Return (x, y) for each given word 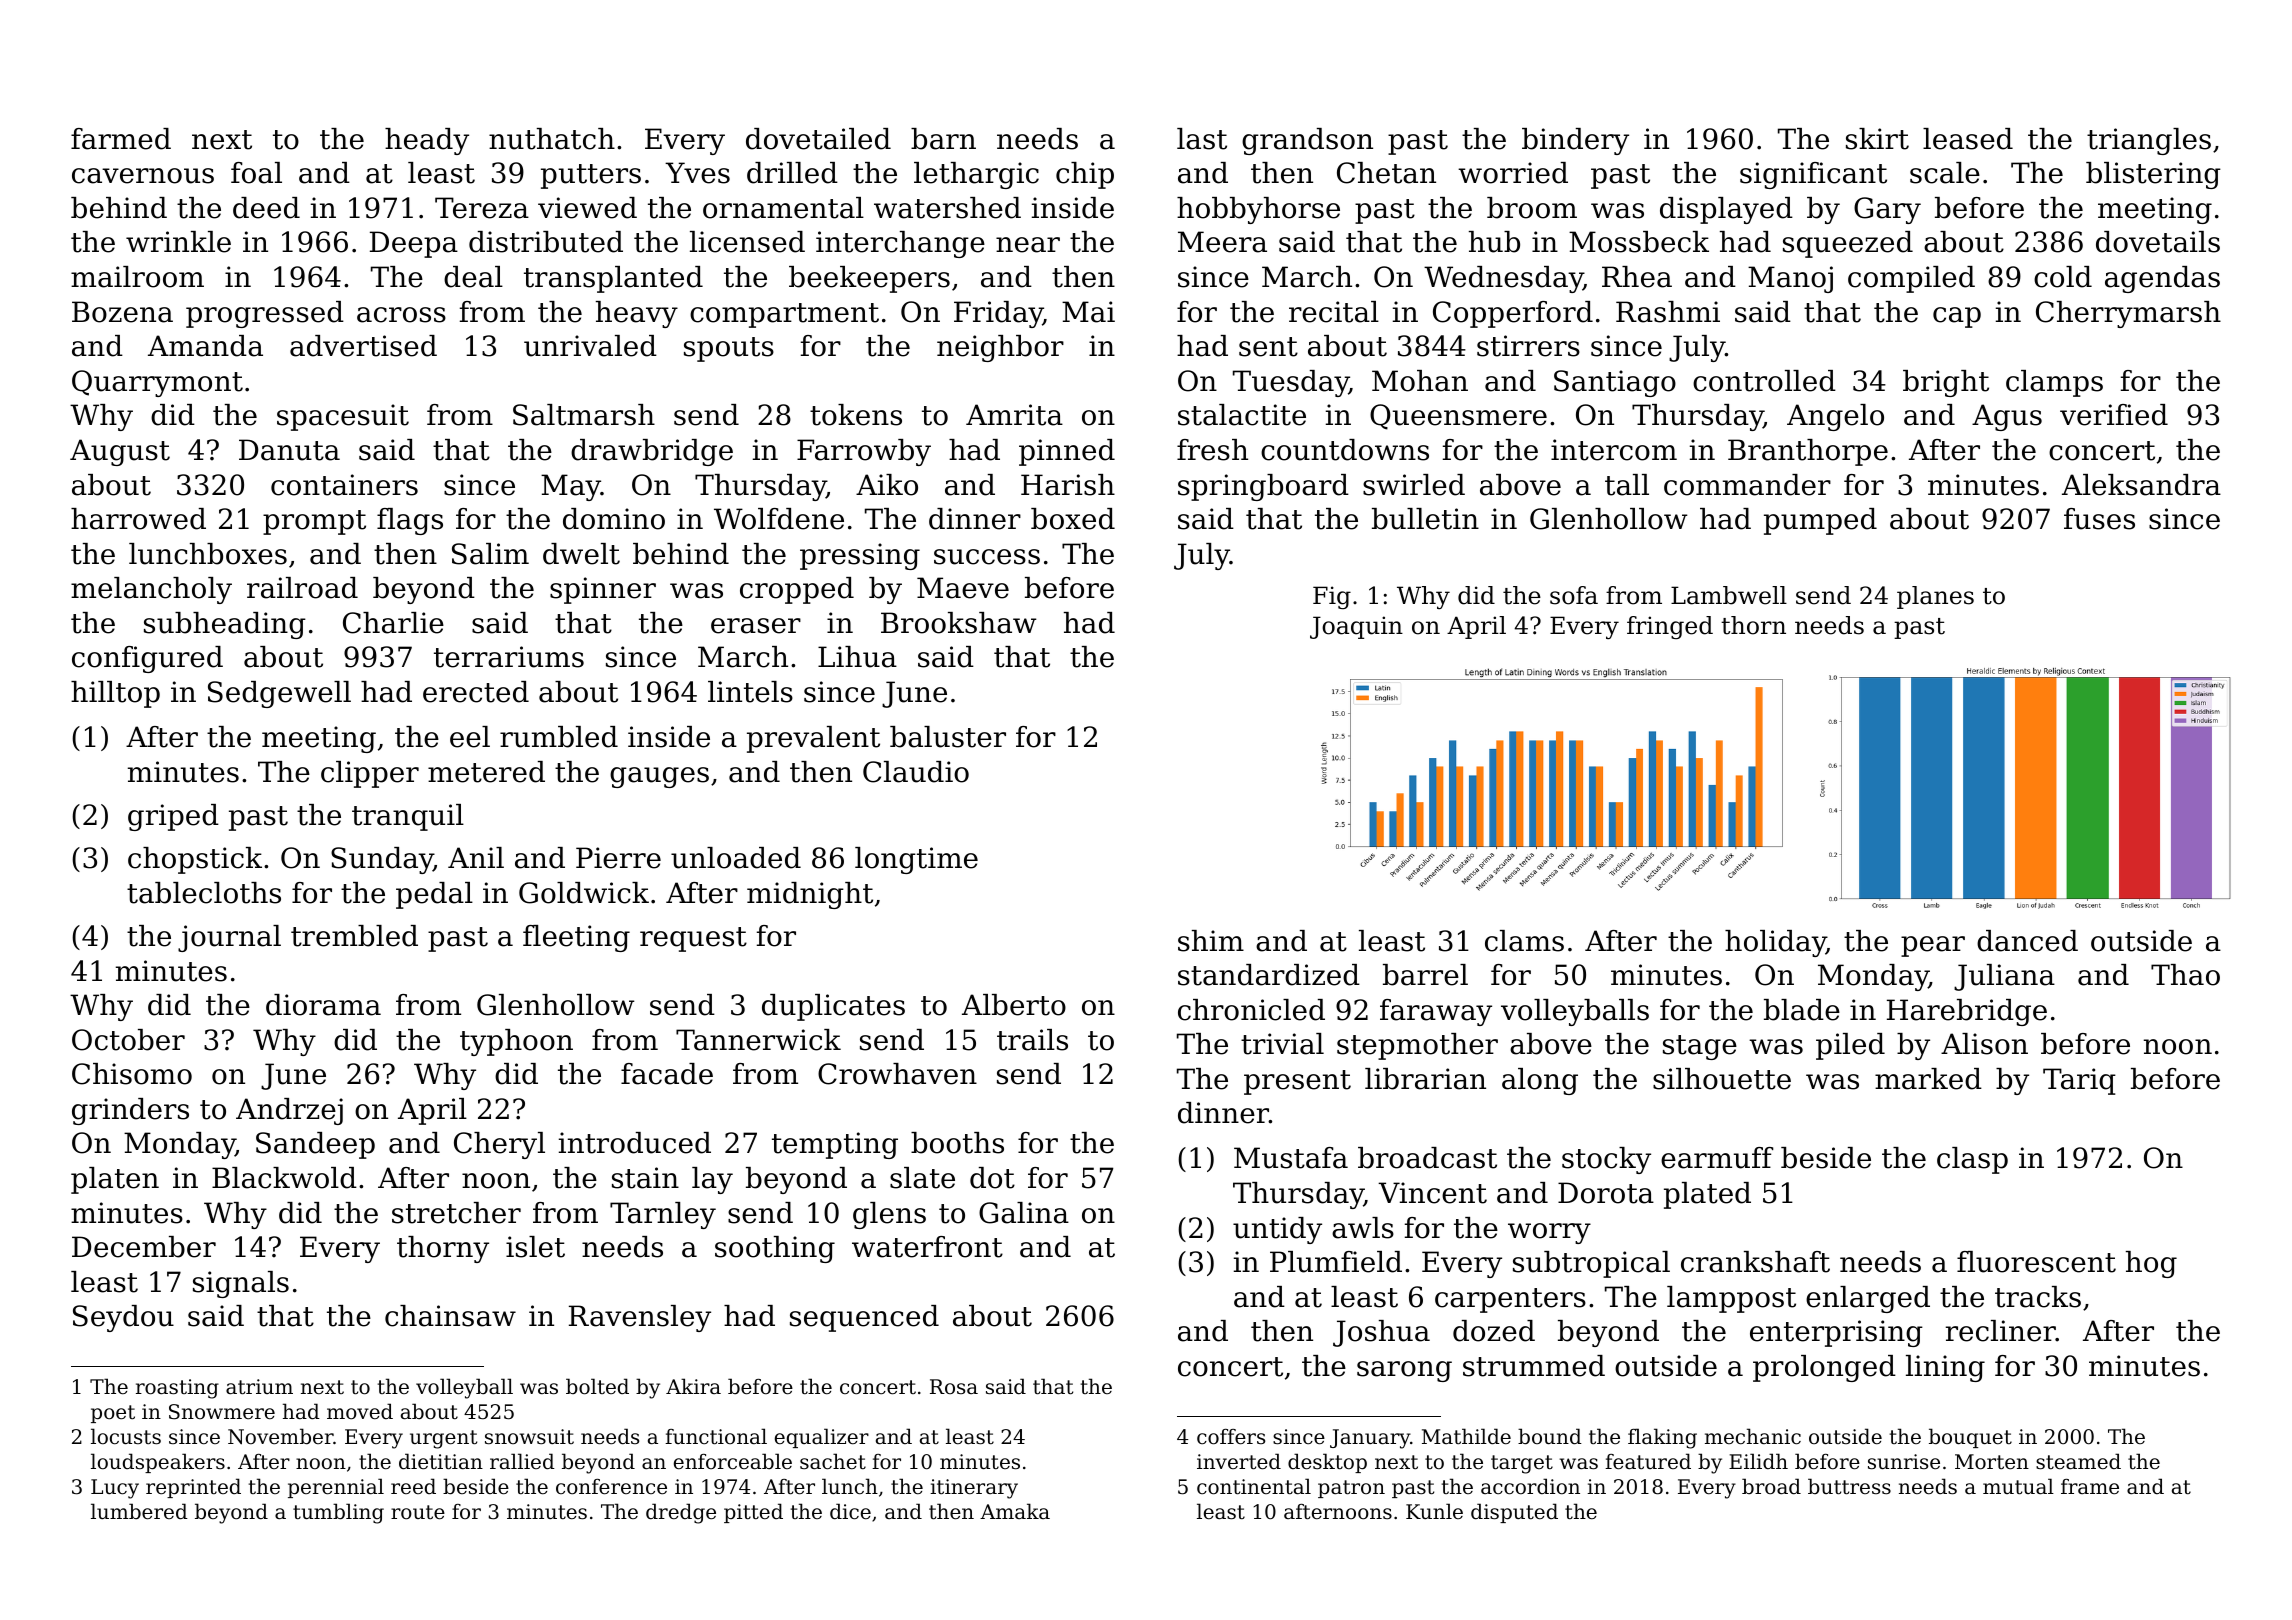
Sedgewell (279, 694)
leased (1968, 139)
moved (360, 1411)
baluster (948, 737)
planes (1935, 597)
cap (1957, 317)
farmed (121, 139)
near (1028, 245)
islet (535, 1247)
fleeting (576, 938)
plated (1707, 1195)
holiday (1775, 943)
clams (1524, 941)
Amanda (205, 346)
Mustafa (1291, 1158)
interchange (900, 244)
